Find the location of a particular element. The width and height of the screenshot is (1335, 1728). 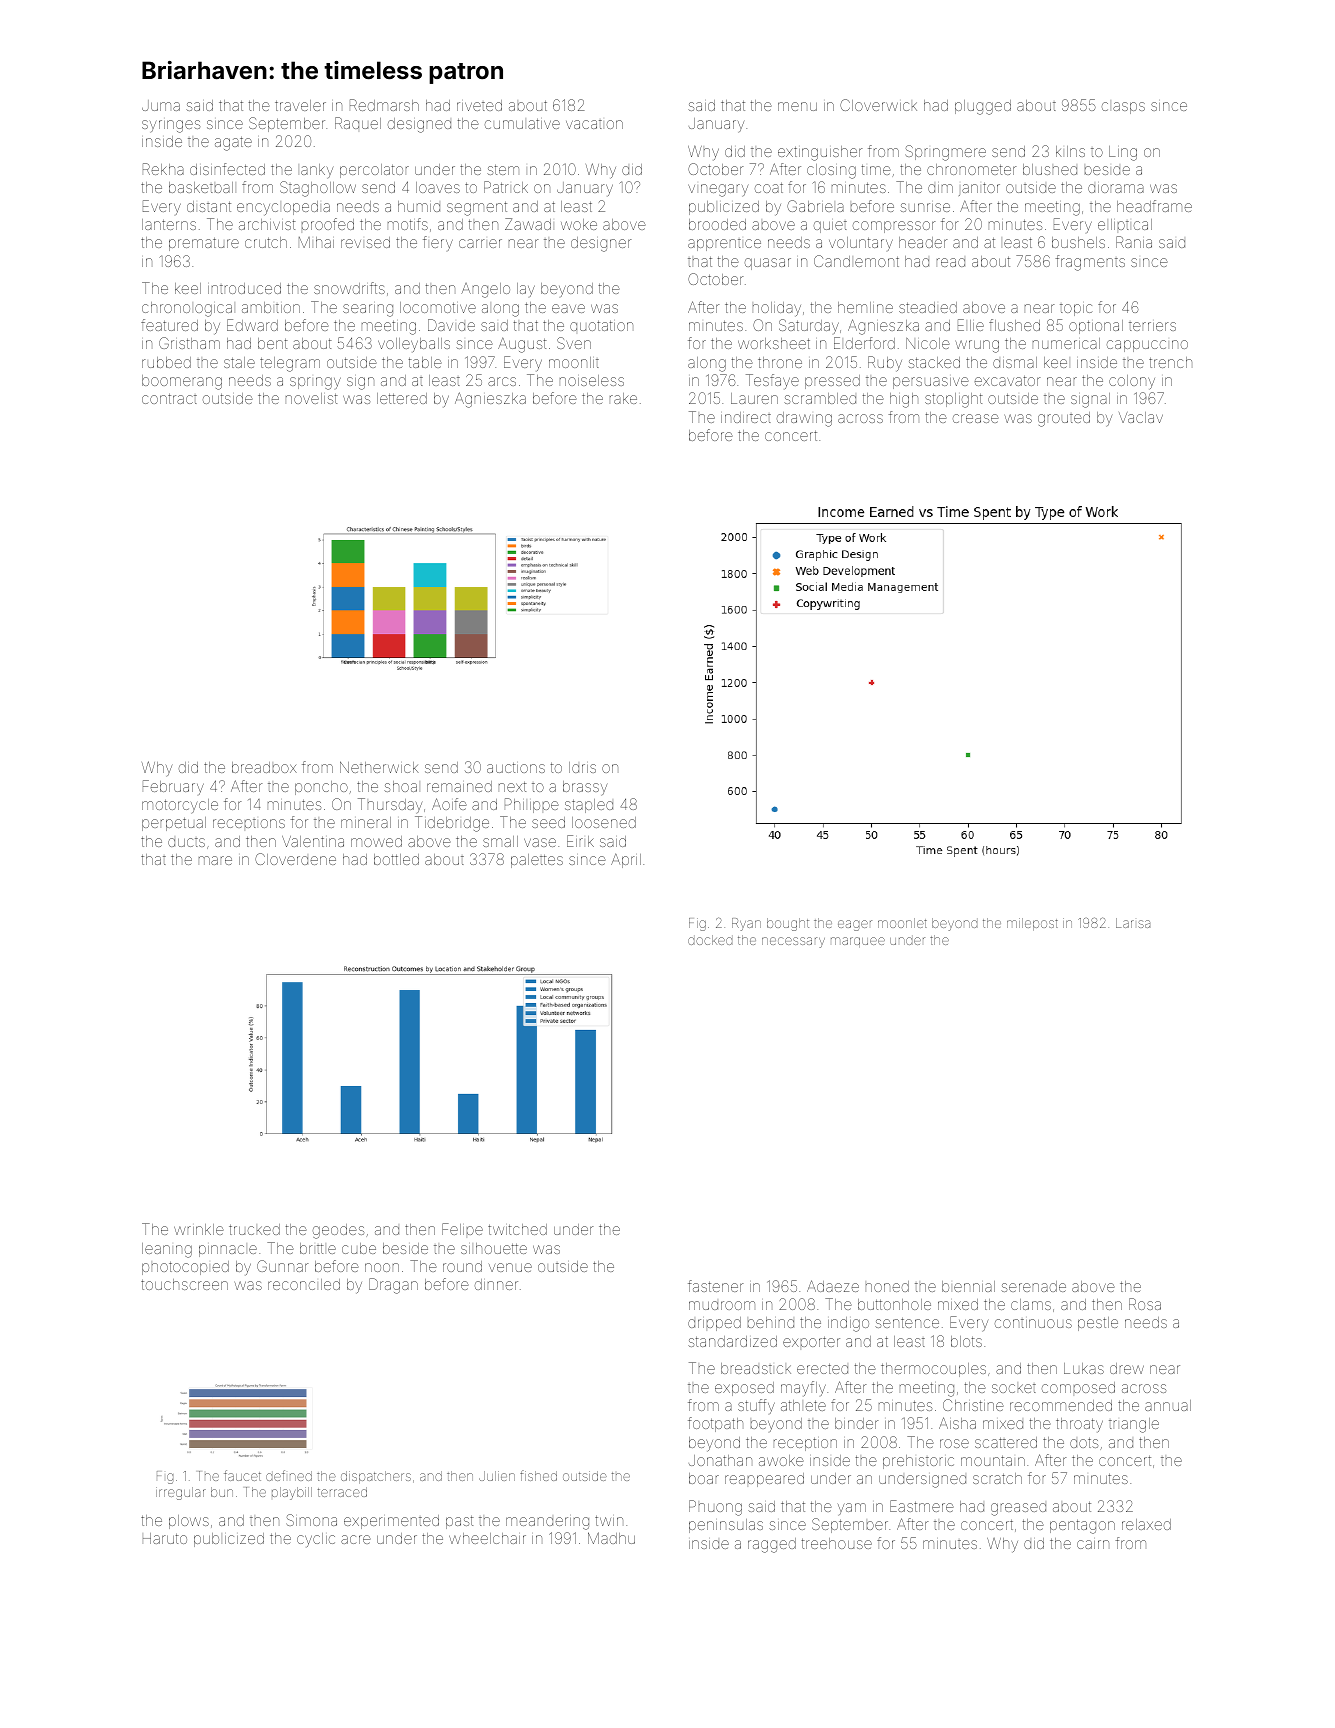

relaxed is located at coordinates (1146, 1524).
